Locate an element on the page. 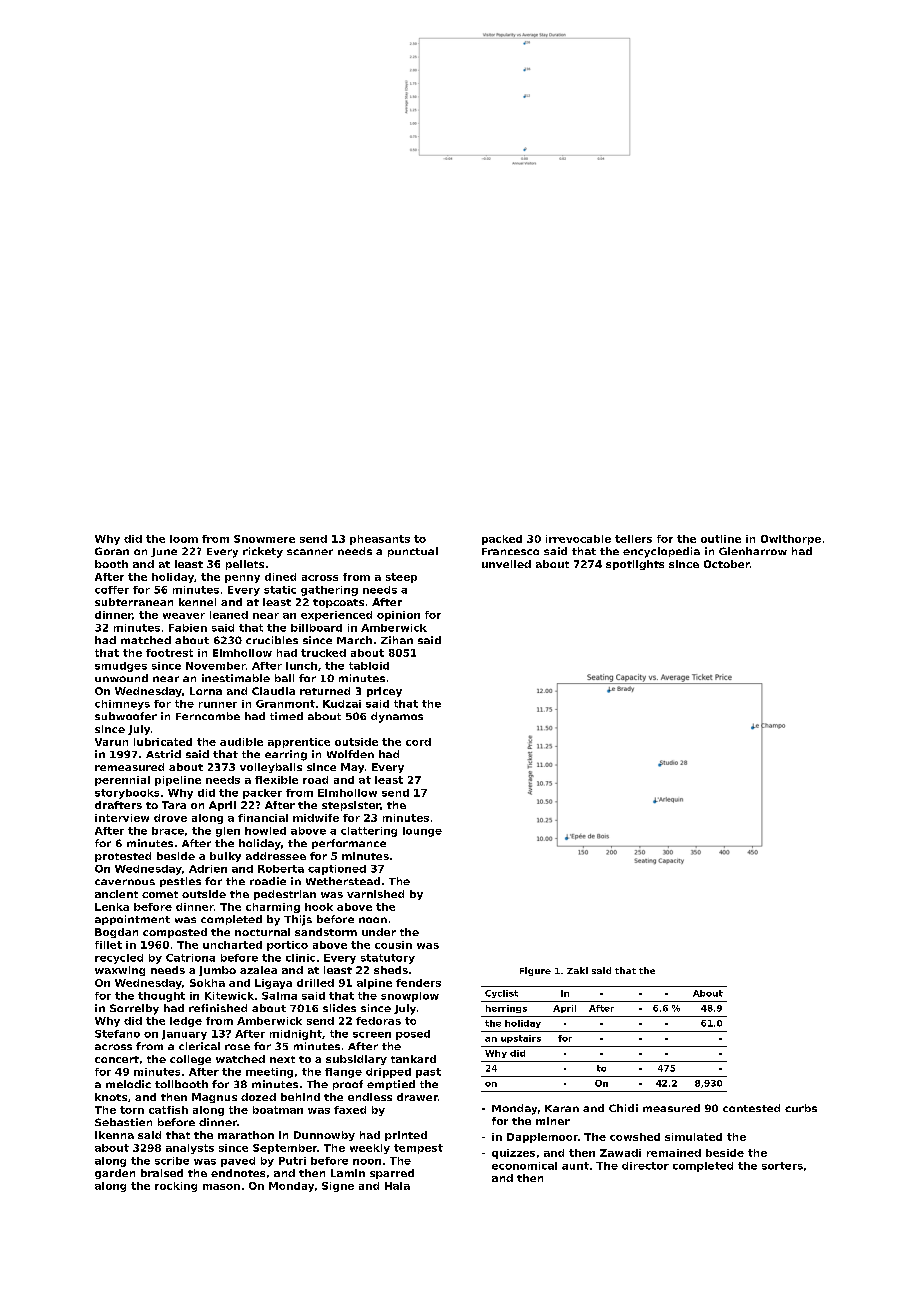 The image size is (924, 1308). tabloid is located at coordinates (369, 666).
